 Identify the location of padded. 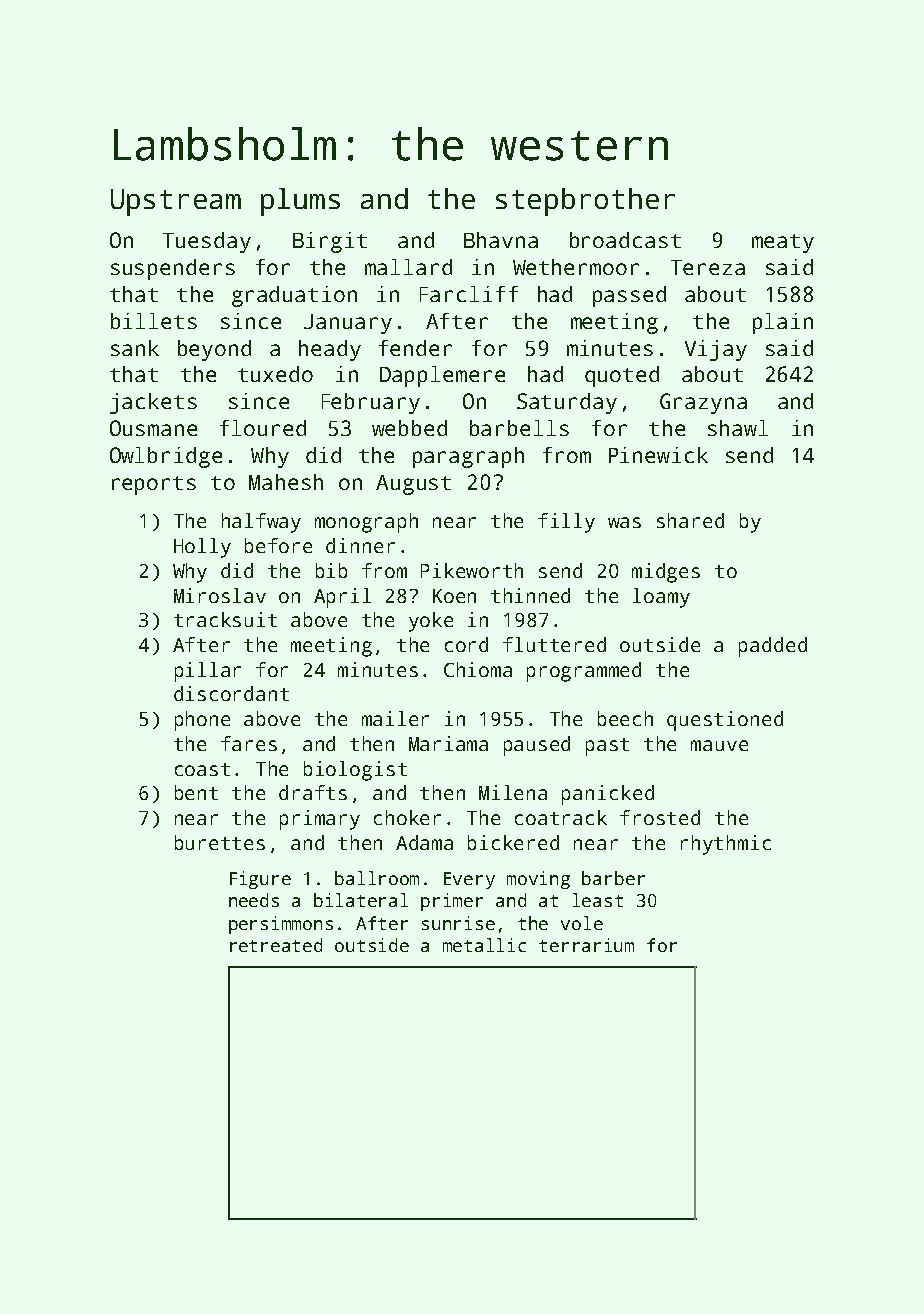
(773, 647).
